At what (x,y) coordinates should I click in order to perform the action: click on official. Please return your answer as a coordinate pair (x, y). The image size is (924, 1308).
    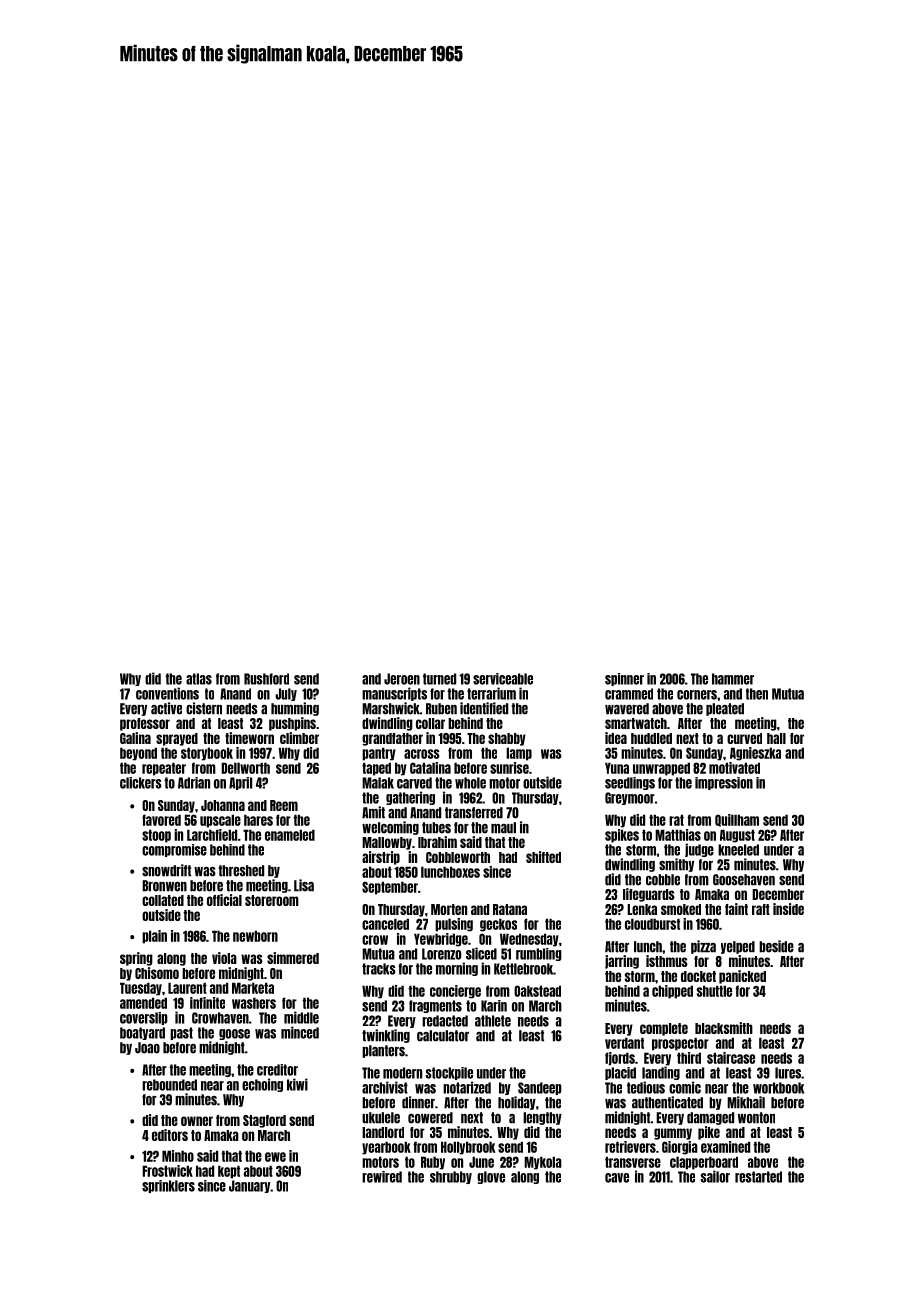
    Looking at the image, I should click on (224, 900).
